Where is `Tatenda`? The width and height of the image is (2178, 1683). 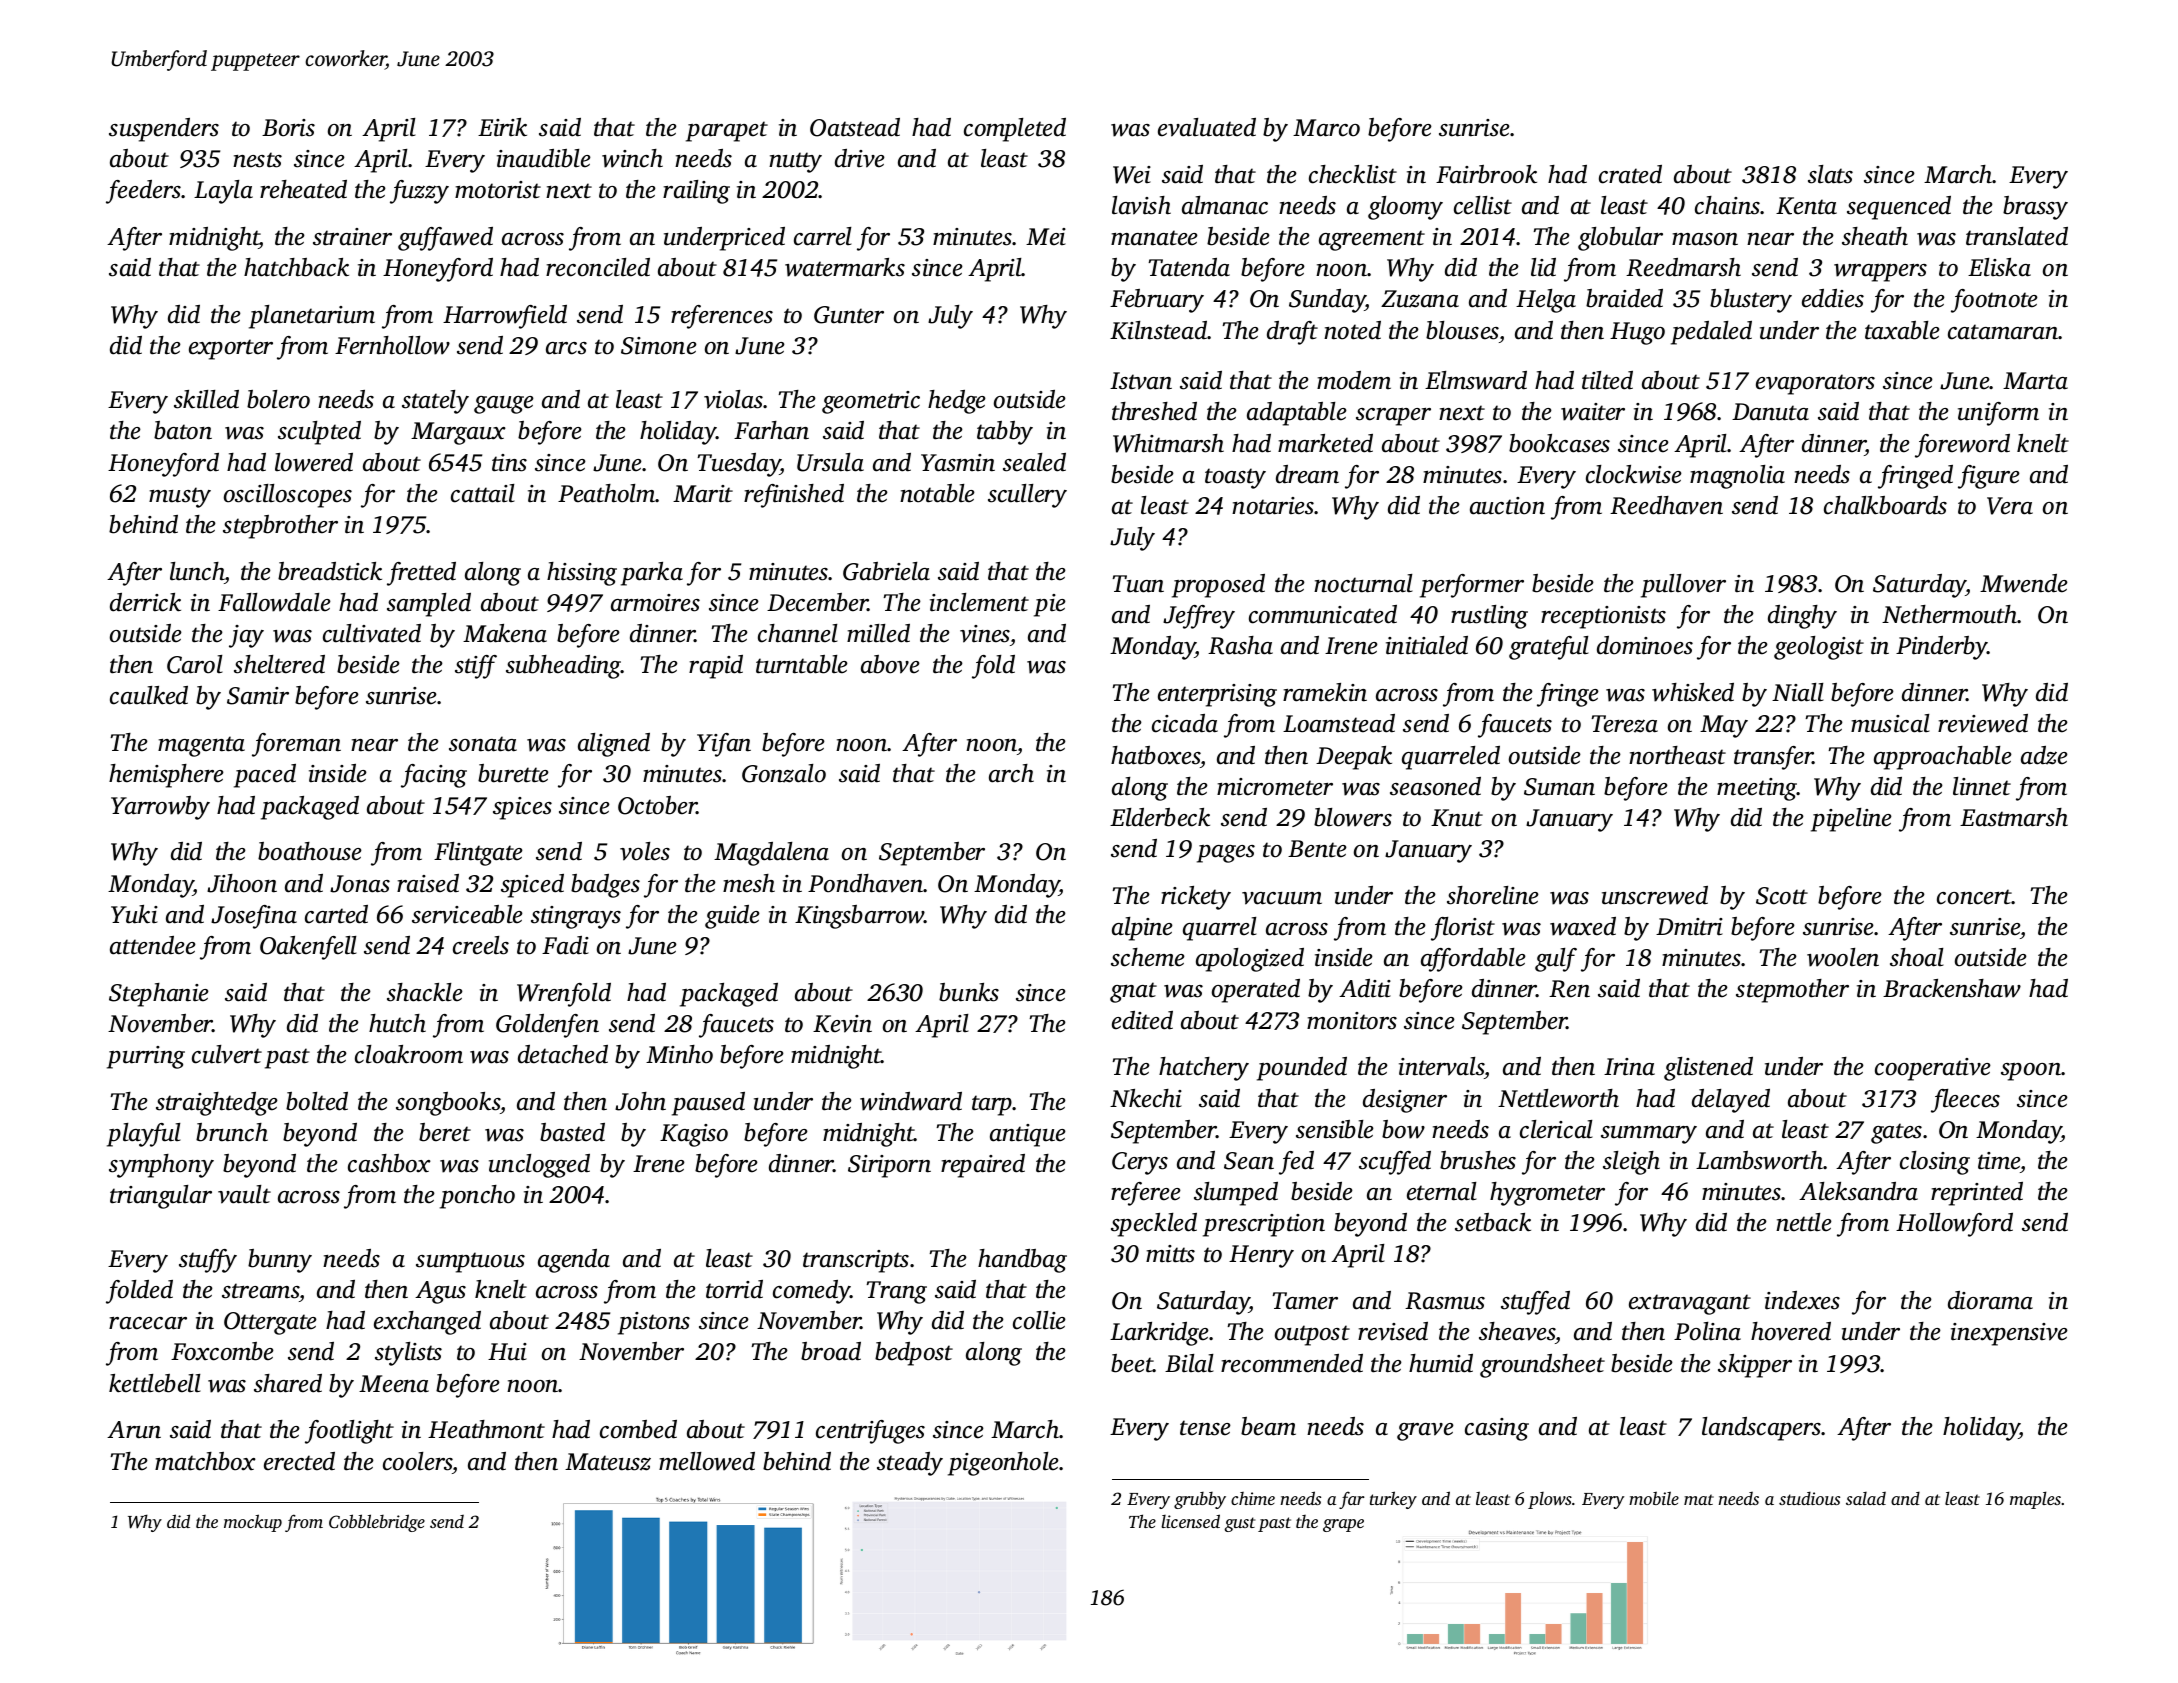 Tatenda is located at coordinates (1189, 267).
